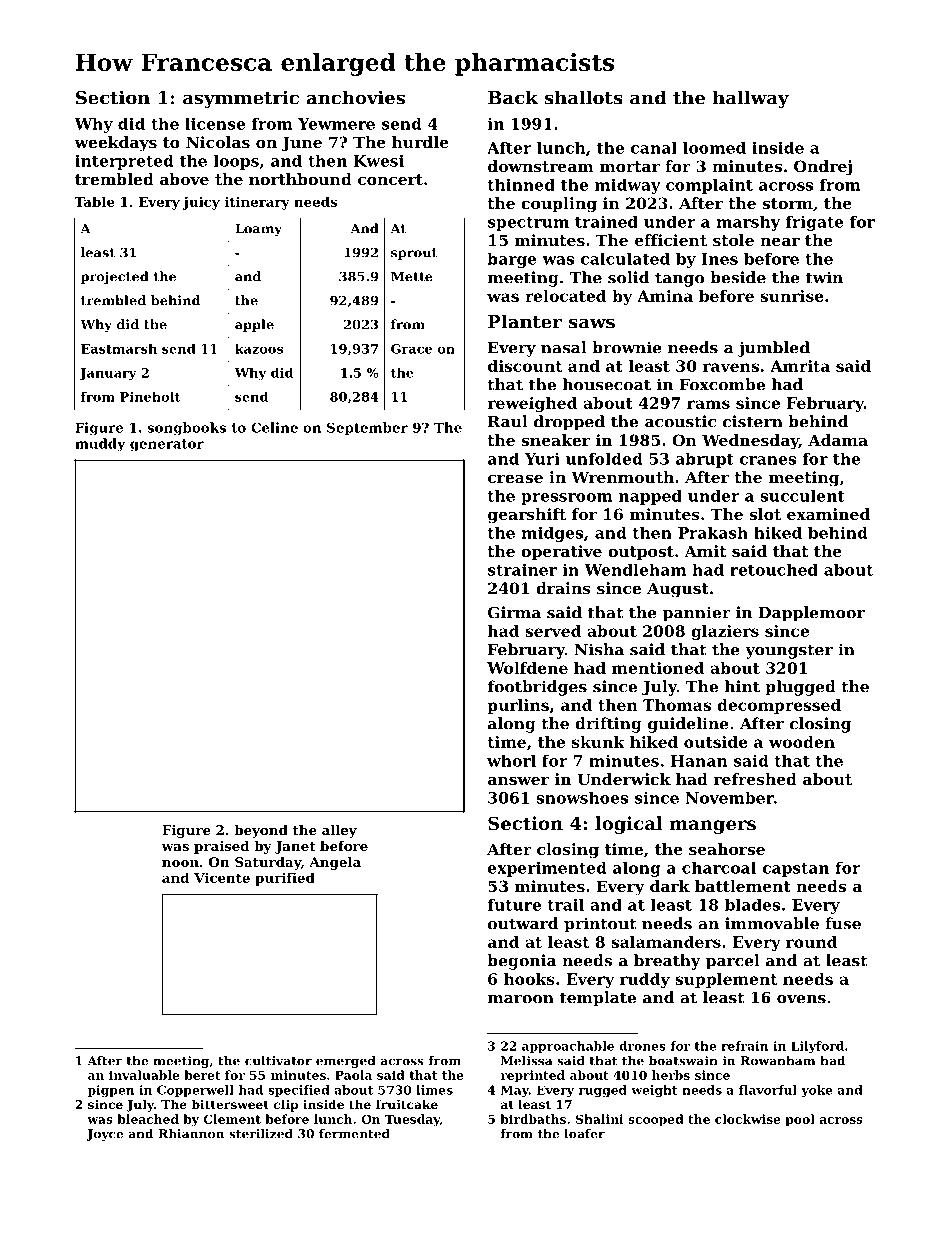 The height and width of the screenshot is (1233, 952). What do you see at coordinates (191, 1134) in the screenshot?
I see `Rhiannon` at bounding box center [191, 1134].
